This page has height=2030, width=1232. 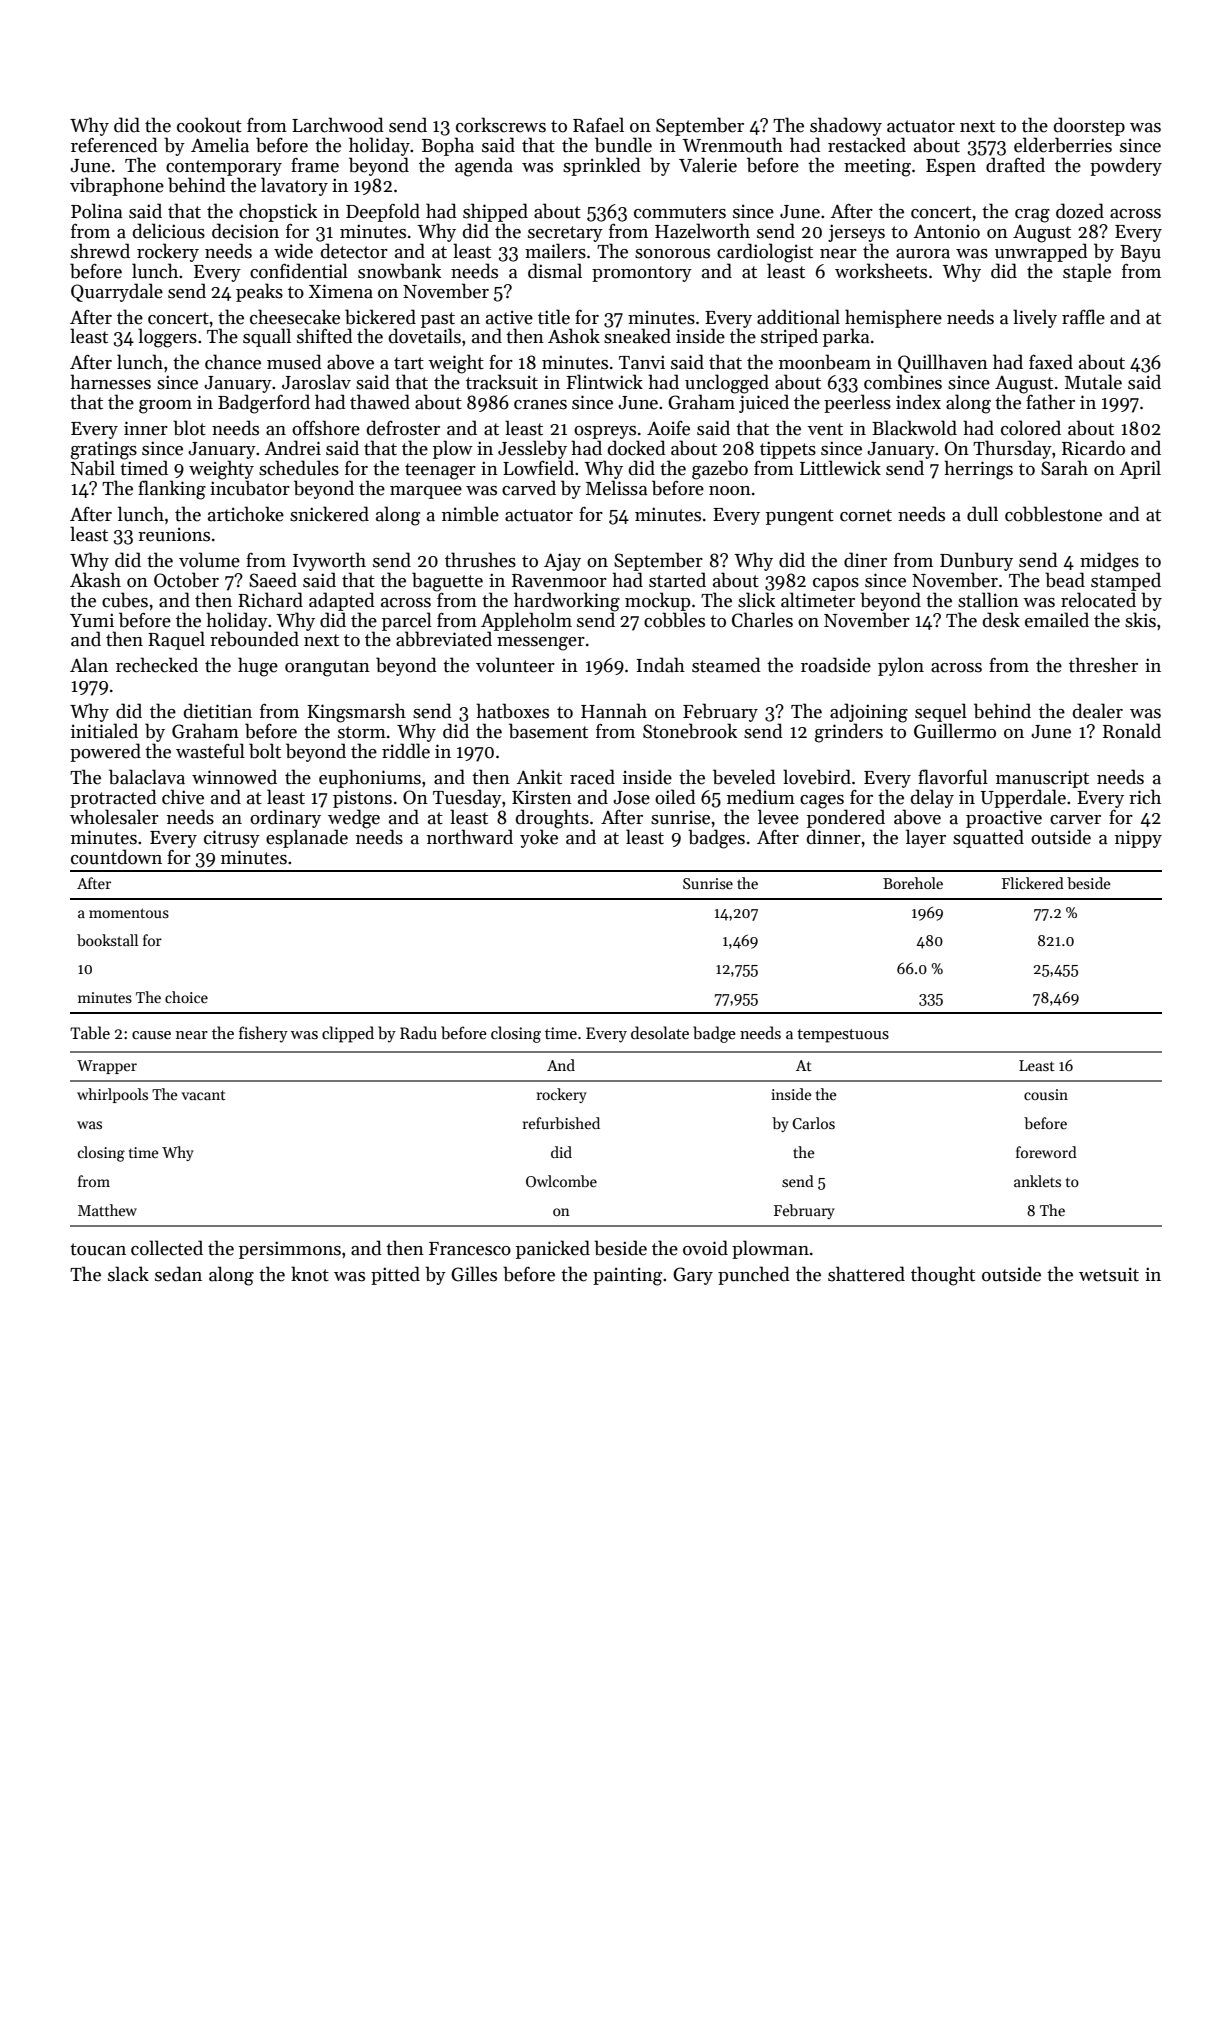 What do you see at coordinates (90, 1032) in the page?
I see `Table` at bounding box center [90, 1032].
